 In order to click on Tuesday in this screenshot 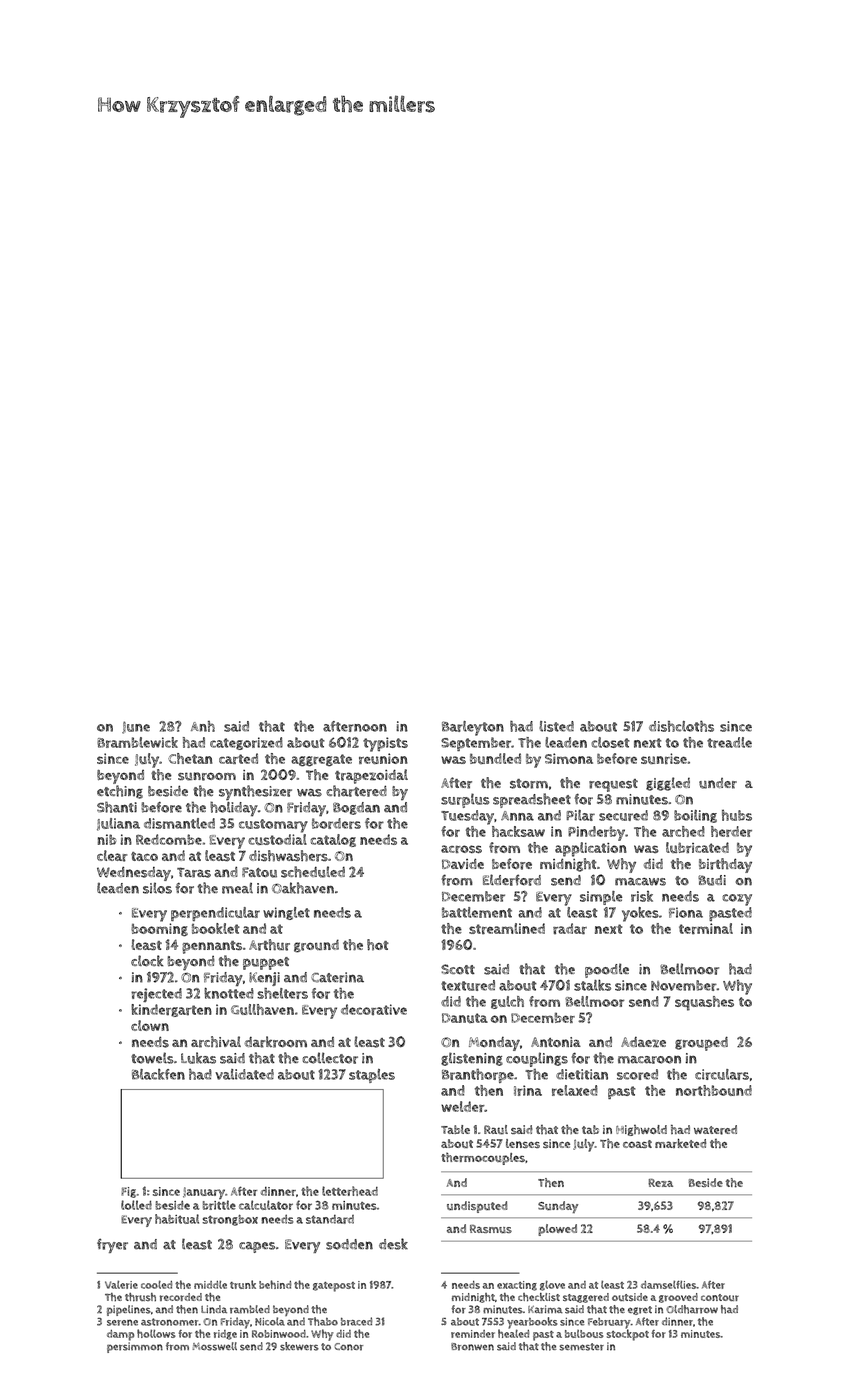, I will do `click(467, 817)`.
